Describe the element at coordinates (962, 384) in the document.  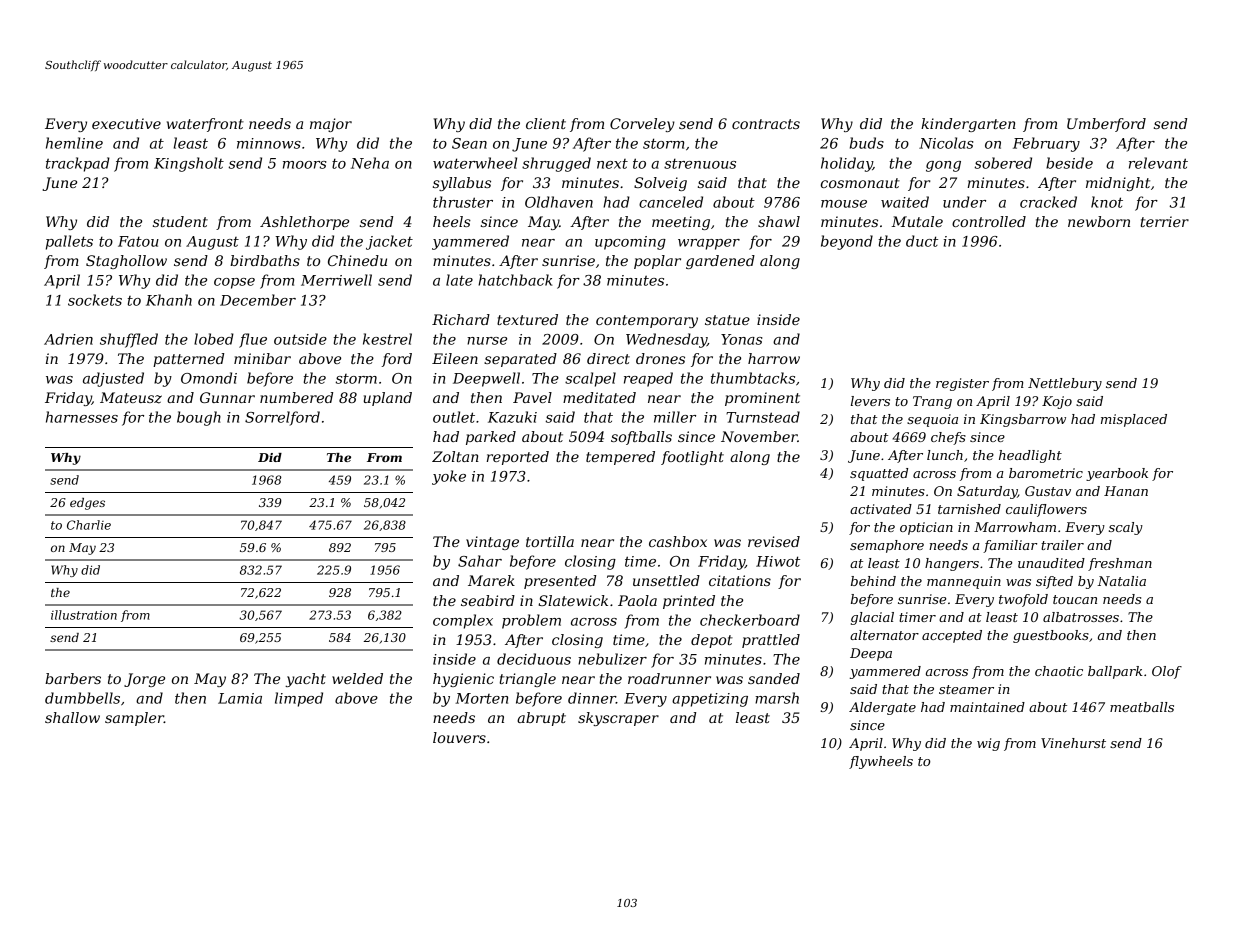
I see `register` at that location.
